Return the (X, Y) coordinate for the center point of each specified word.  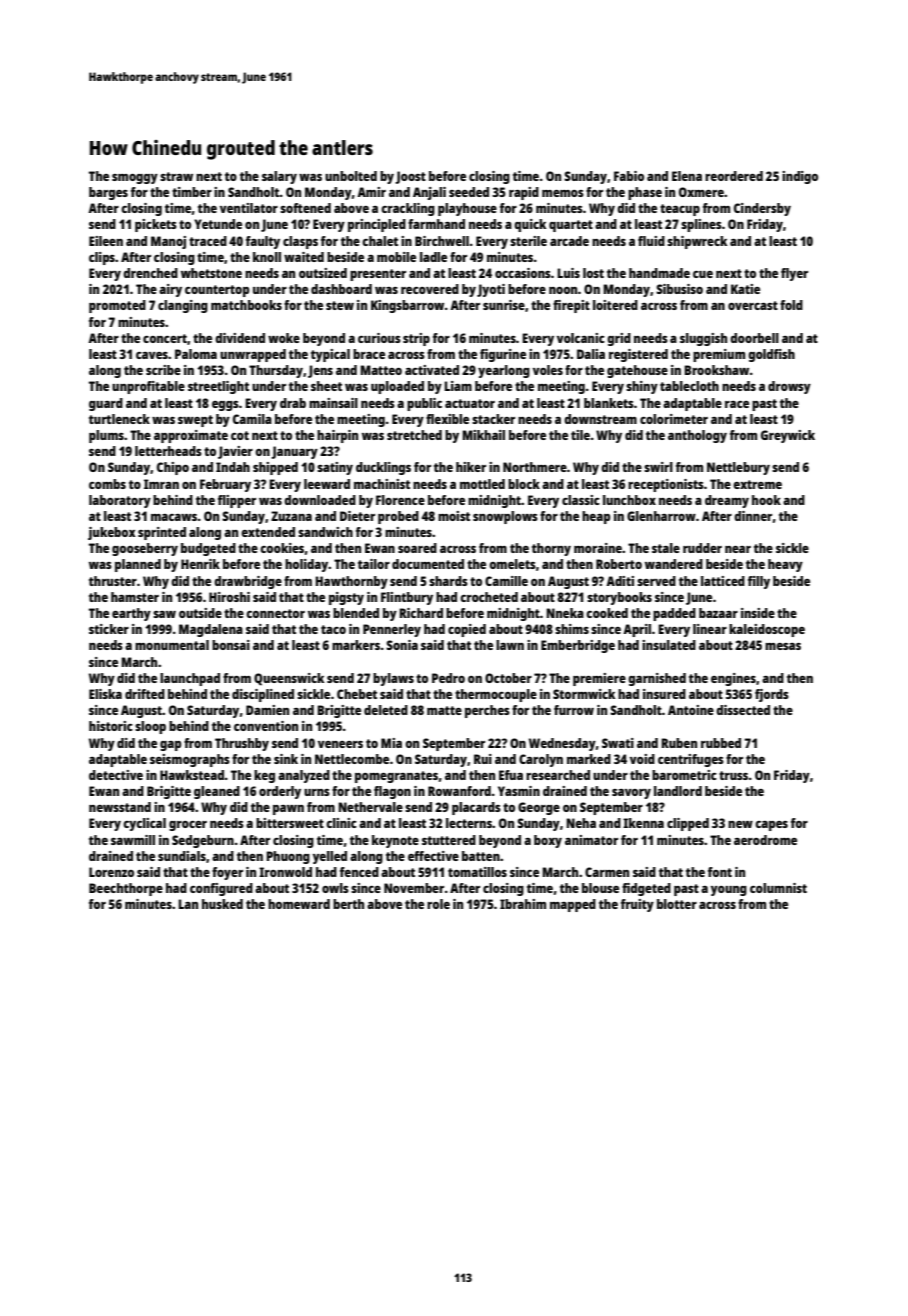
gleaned (217, 792)
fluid (651, 241)
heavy (785, 565)
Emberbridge (578, 646)
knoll (267, 257)
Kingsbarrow (407, 306)
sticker (109, 629)
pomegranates (396, 777)
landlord (678, 791)
